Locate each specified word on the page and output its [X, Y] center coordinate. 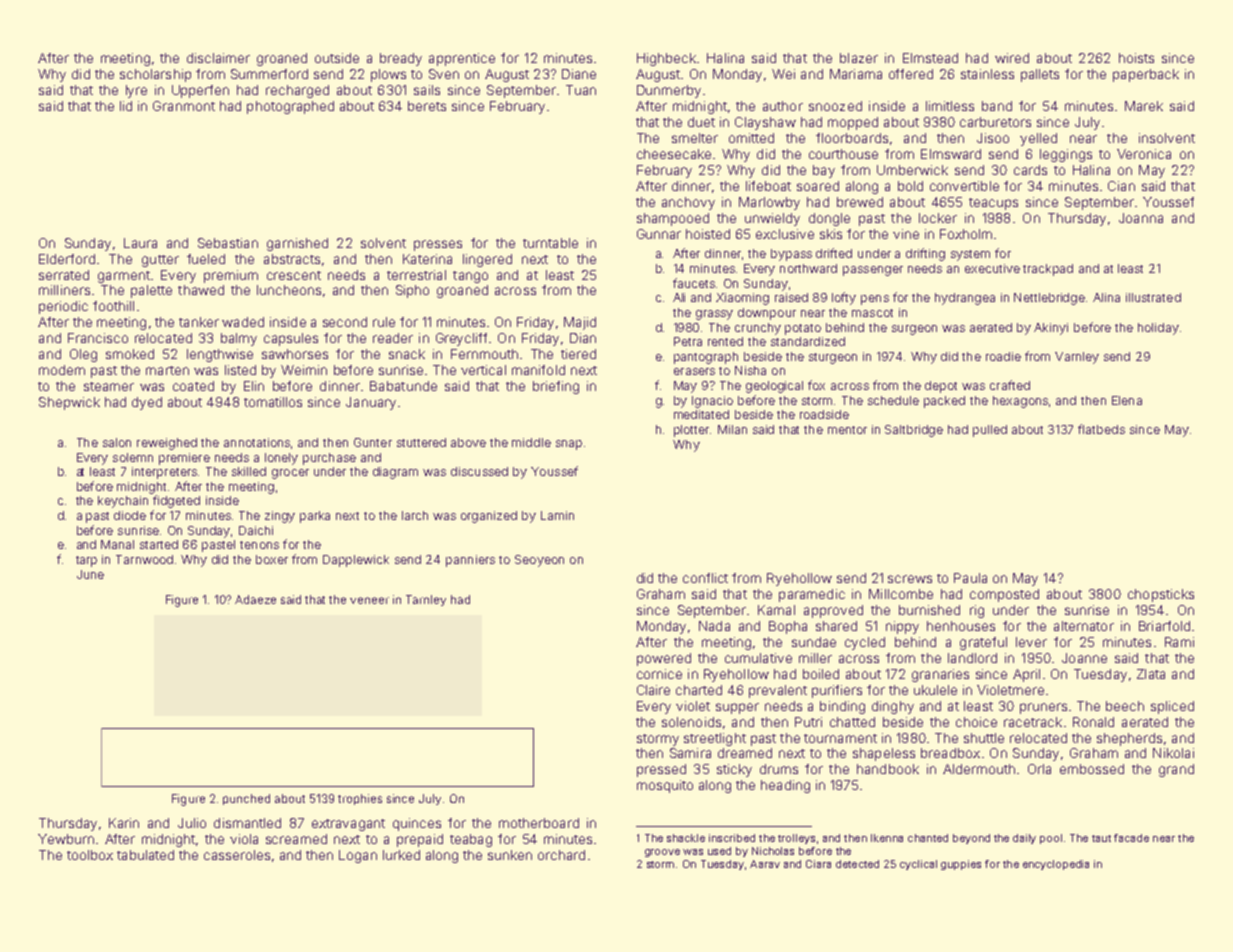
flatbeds [1101, 429]
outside [337, 58]
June [90, 574]
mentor [847, 430]
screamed [296, 839]
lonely [281, 459]
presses [438, 245]
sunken [510, 855]
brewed [860, 202]
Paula [970, 578]
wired [1012, 58]
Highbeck [666, 59]
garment [124, 277]
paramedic [812, 595]
